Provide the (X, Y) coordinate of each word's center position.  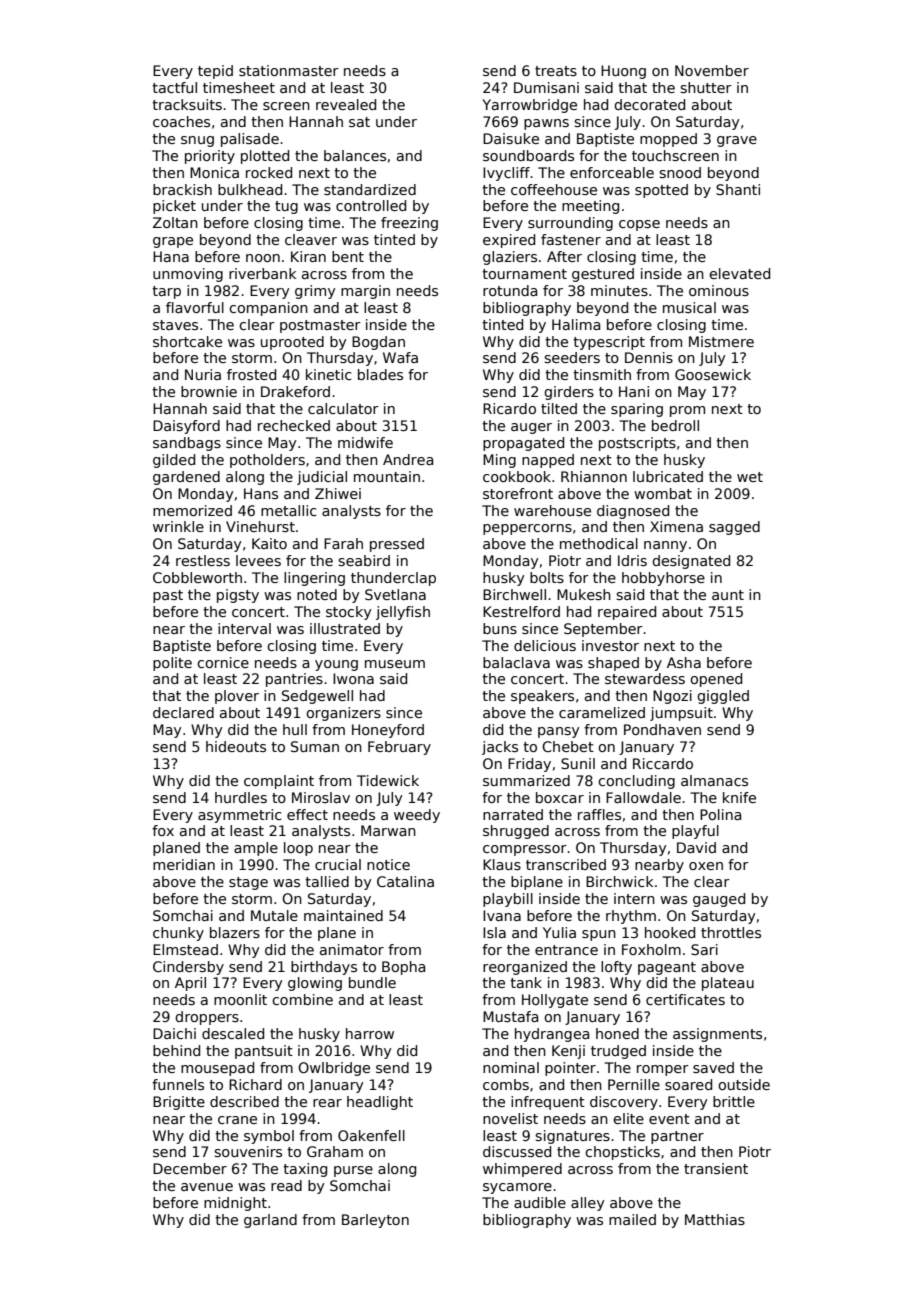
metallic (289, 510)
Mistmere (721, 341)
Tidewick (388, 780)
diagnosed (633, 512)
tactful (174, 87)
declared (183, 712)
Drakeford (295, 391)
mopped (668, 140)
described (244, 1101)
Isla (494, 932)
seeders (572, 357)
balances (355, 155)
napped (548, 461)
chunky (178, 934)
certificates (685, 999)
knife (739, 797)
